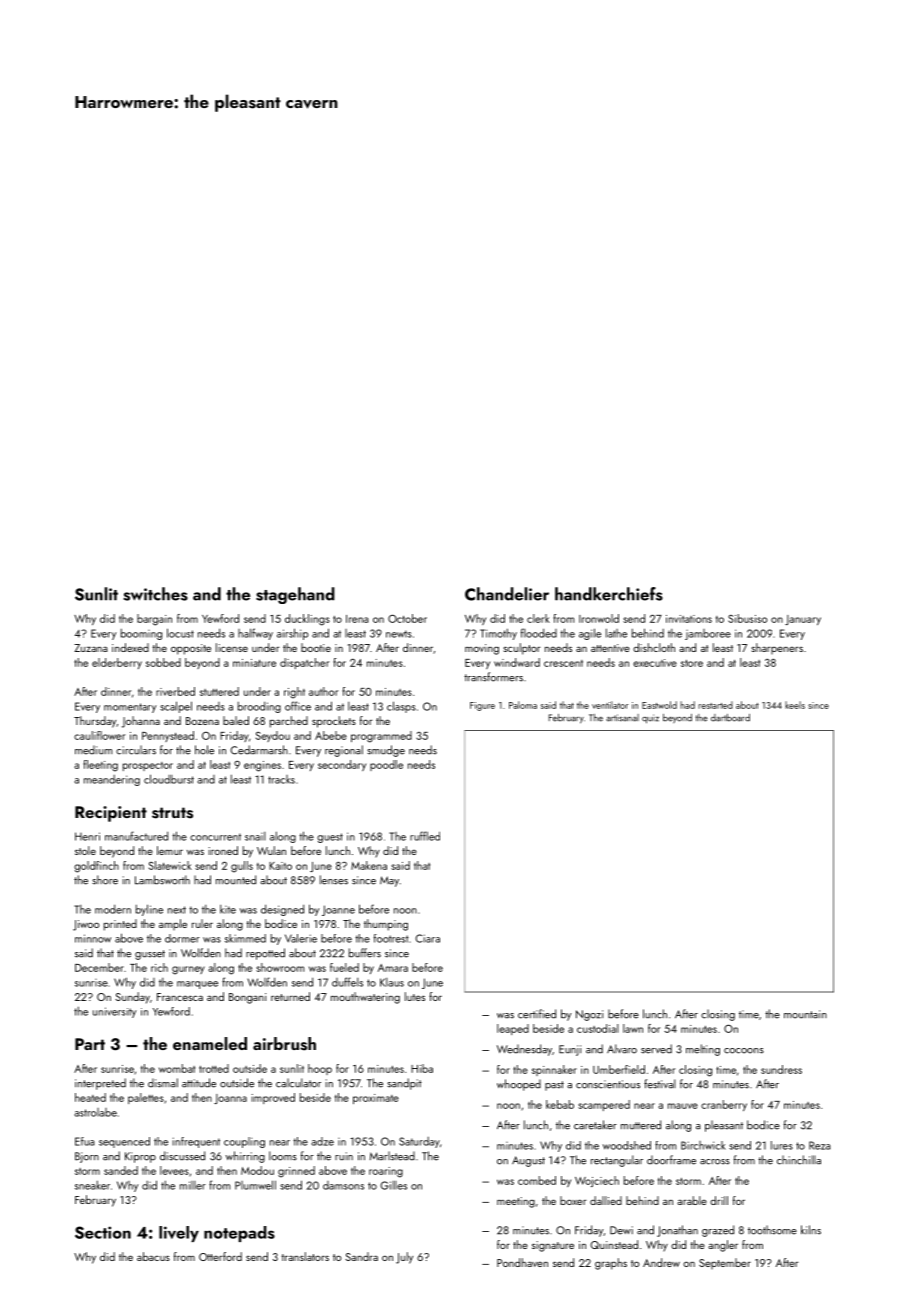 The width and height of the document is (908, 1316). What do you see at coordinates (220, 1256) in the document?
I see `Otterford` at bounding box center [220, 1256].
